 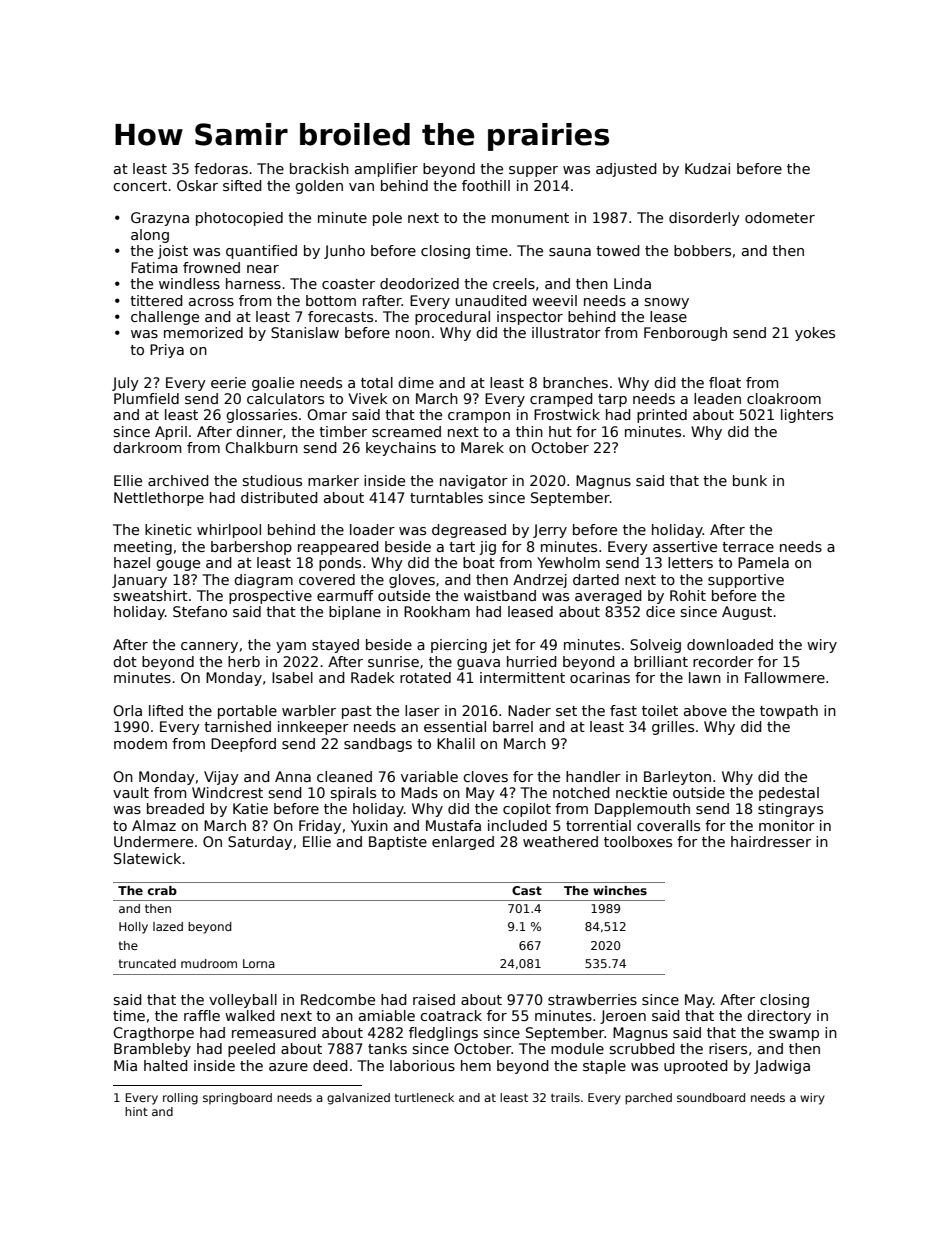 What do you see at coordinates (486, 185) in the screenshot?
I see `foothill` at bounding box center [486, 185].
